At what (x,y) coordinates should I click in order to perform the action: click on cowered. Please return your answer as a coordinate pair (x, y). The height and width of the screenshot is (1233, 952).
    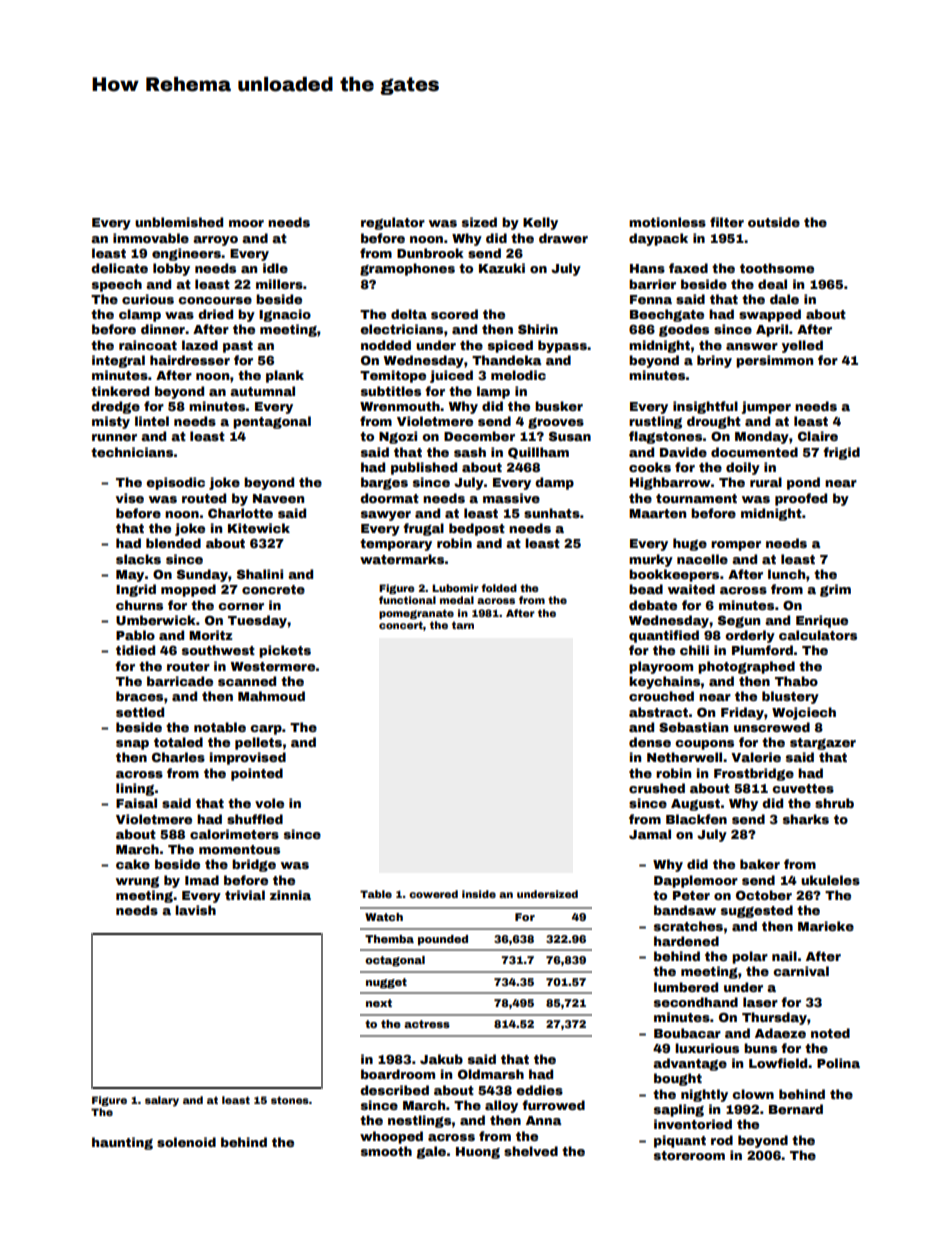
    Looking at the image, I should click on (433, 894).
